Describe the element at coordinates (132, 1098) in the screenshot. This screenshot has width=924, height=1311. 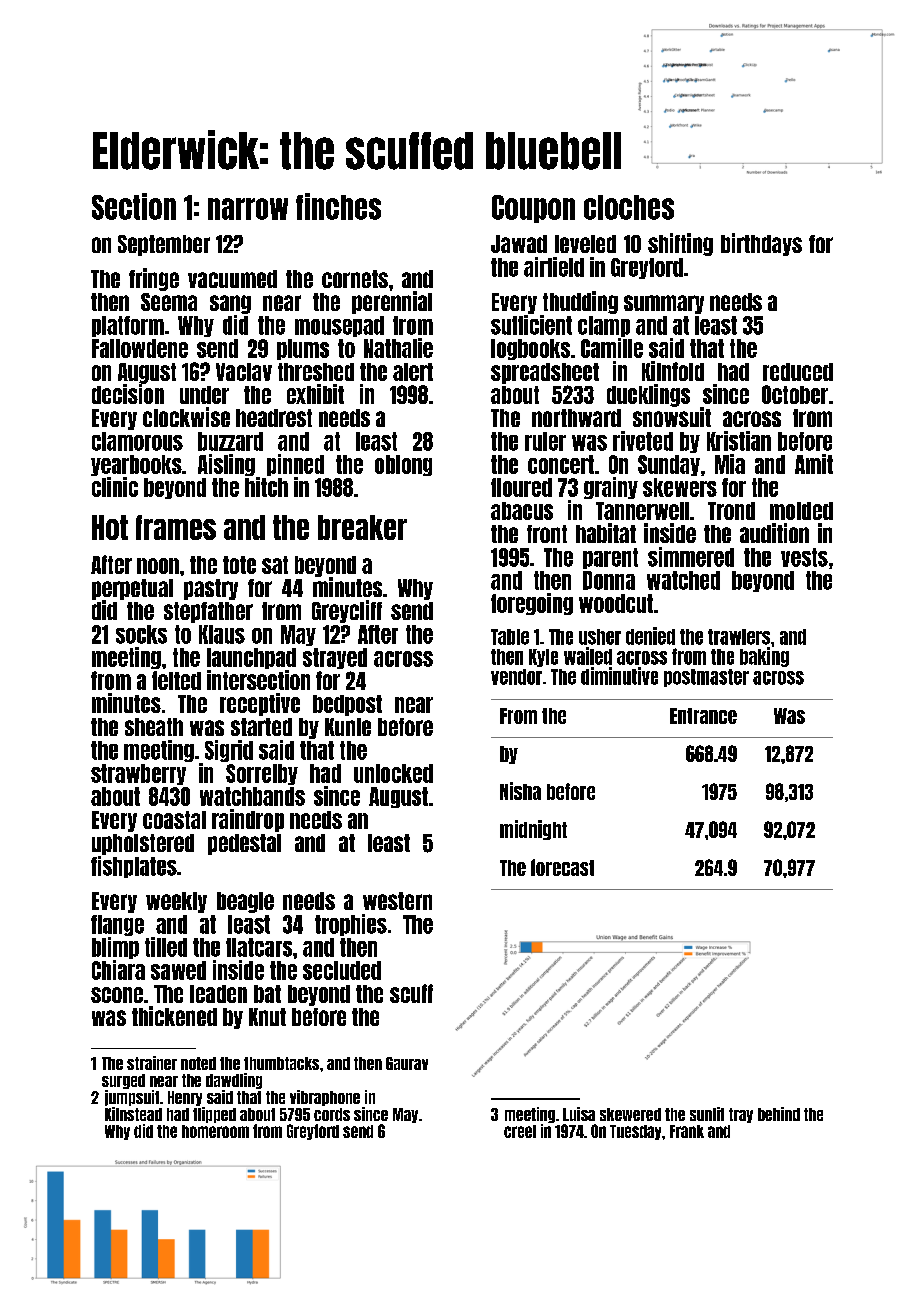
I see `jumpsuit` at that location.
